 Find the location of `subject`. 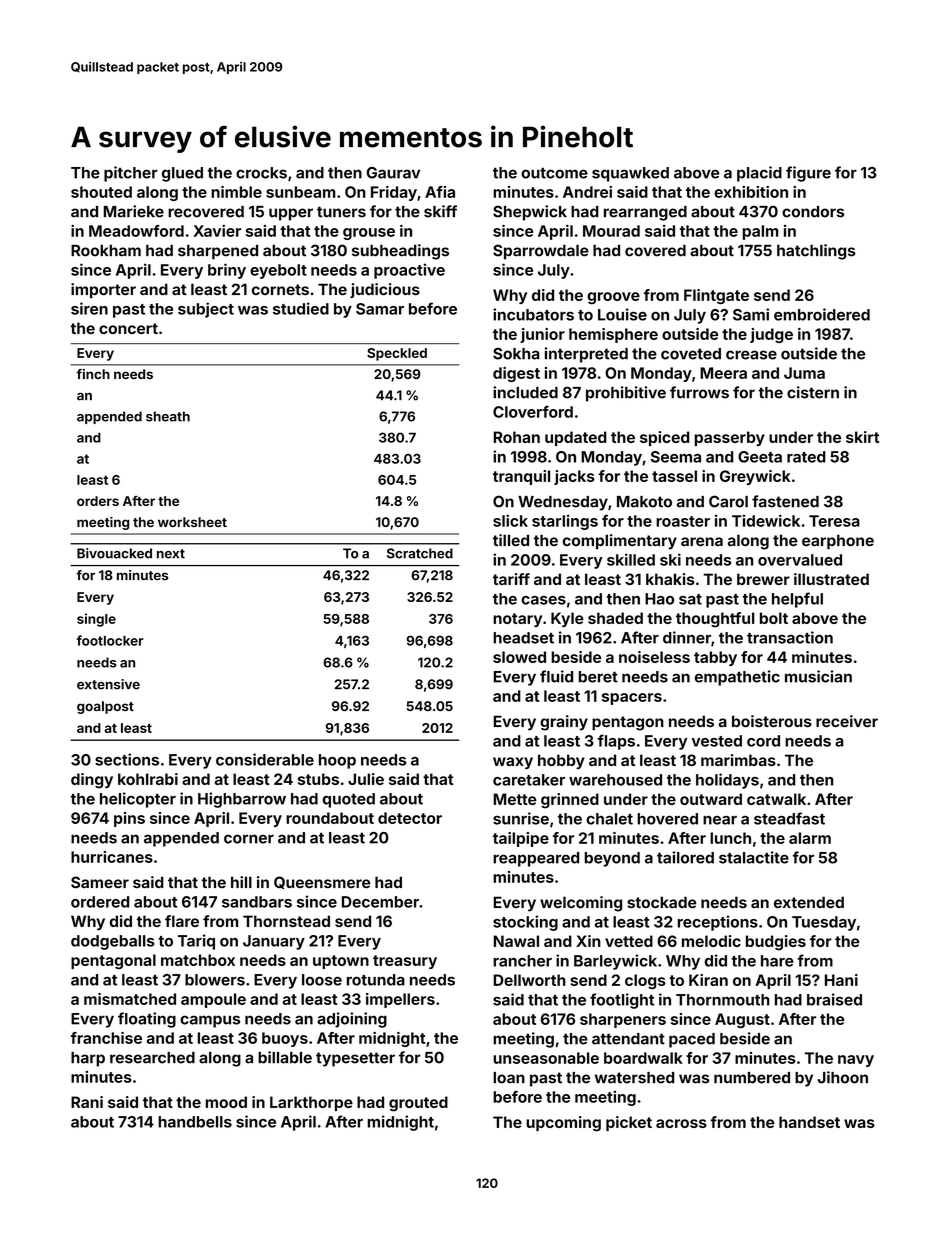

subject is located at coordinates (206, 310).
